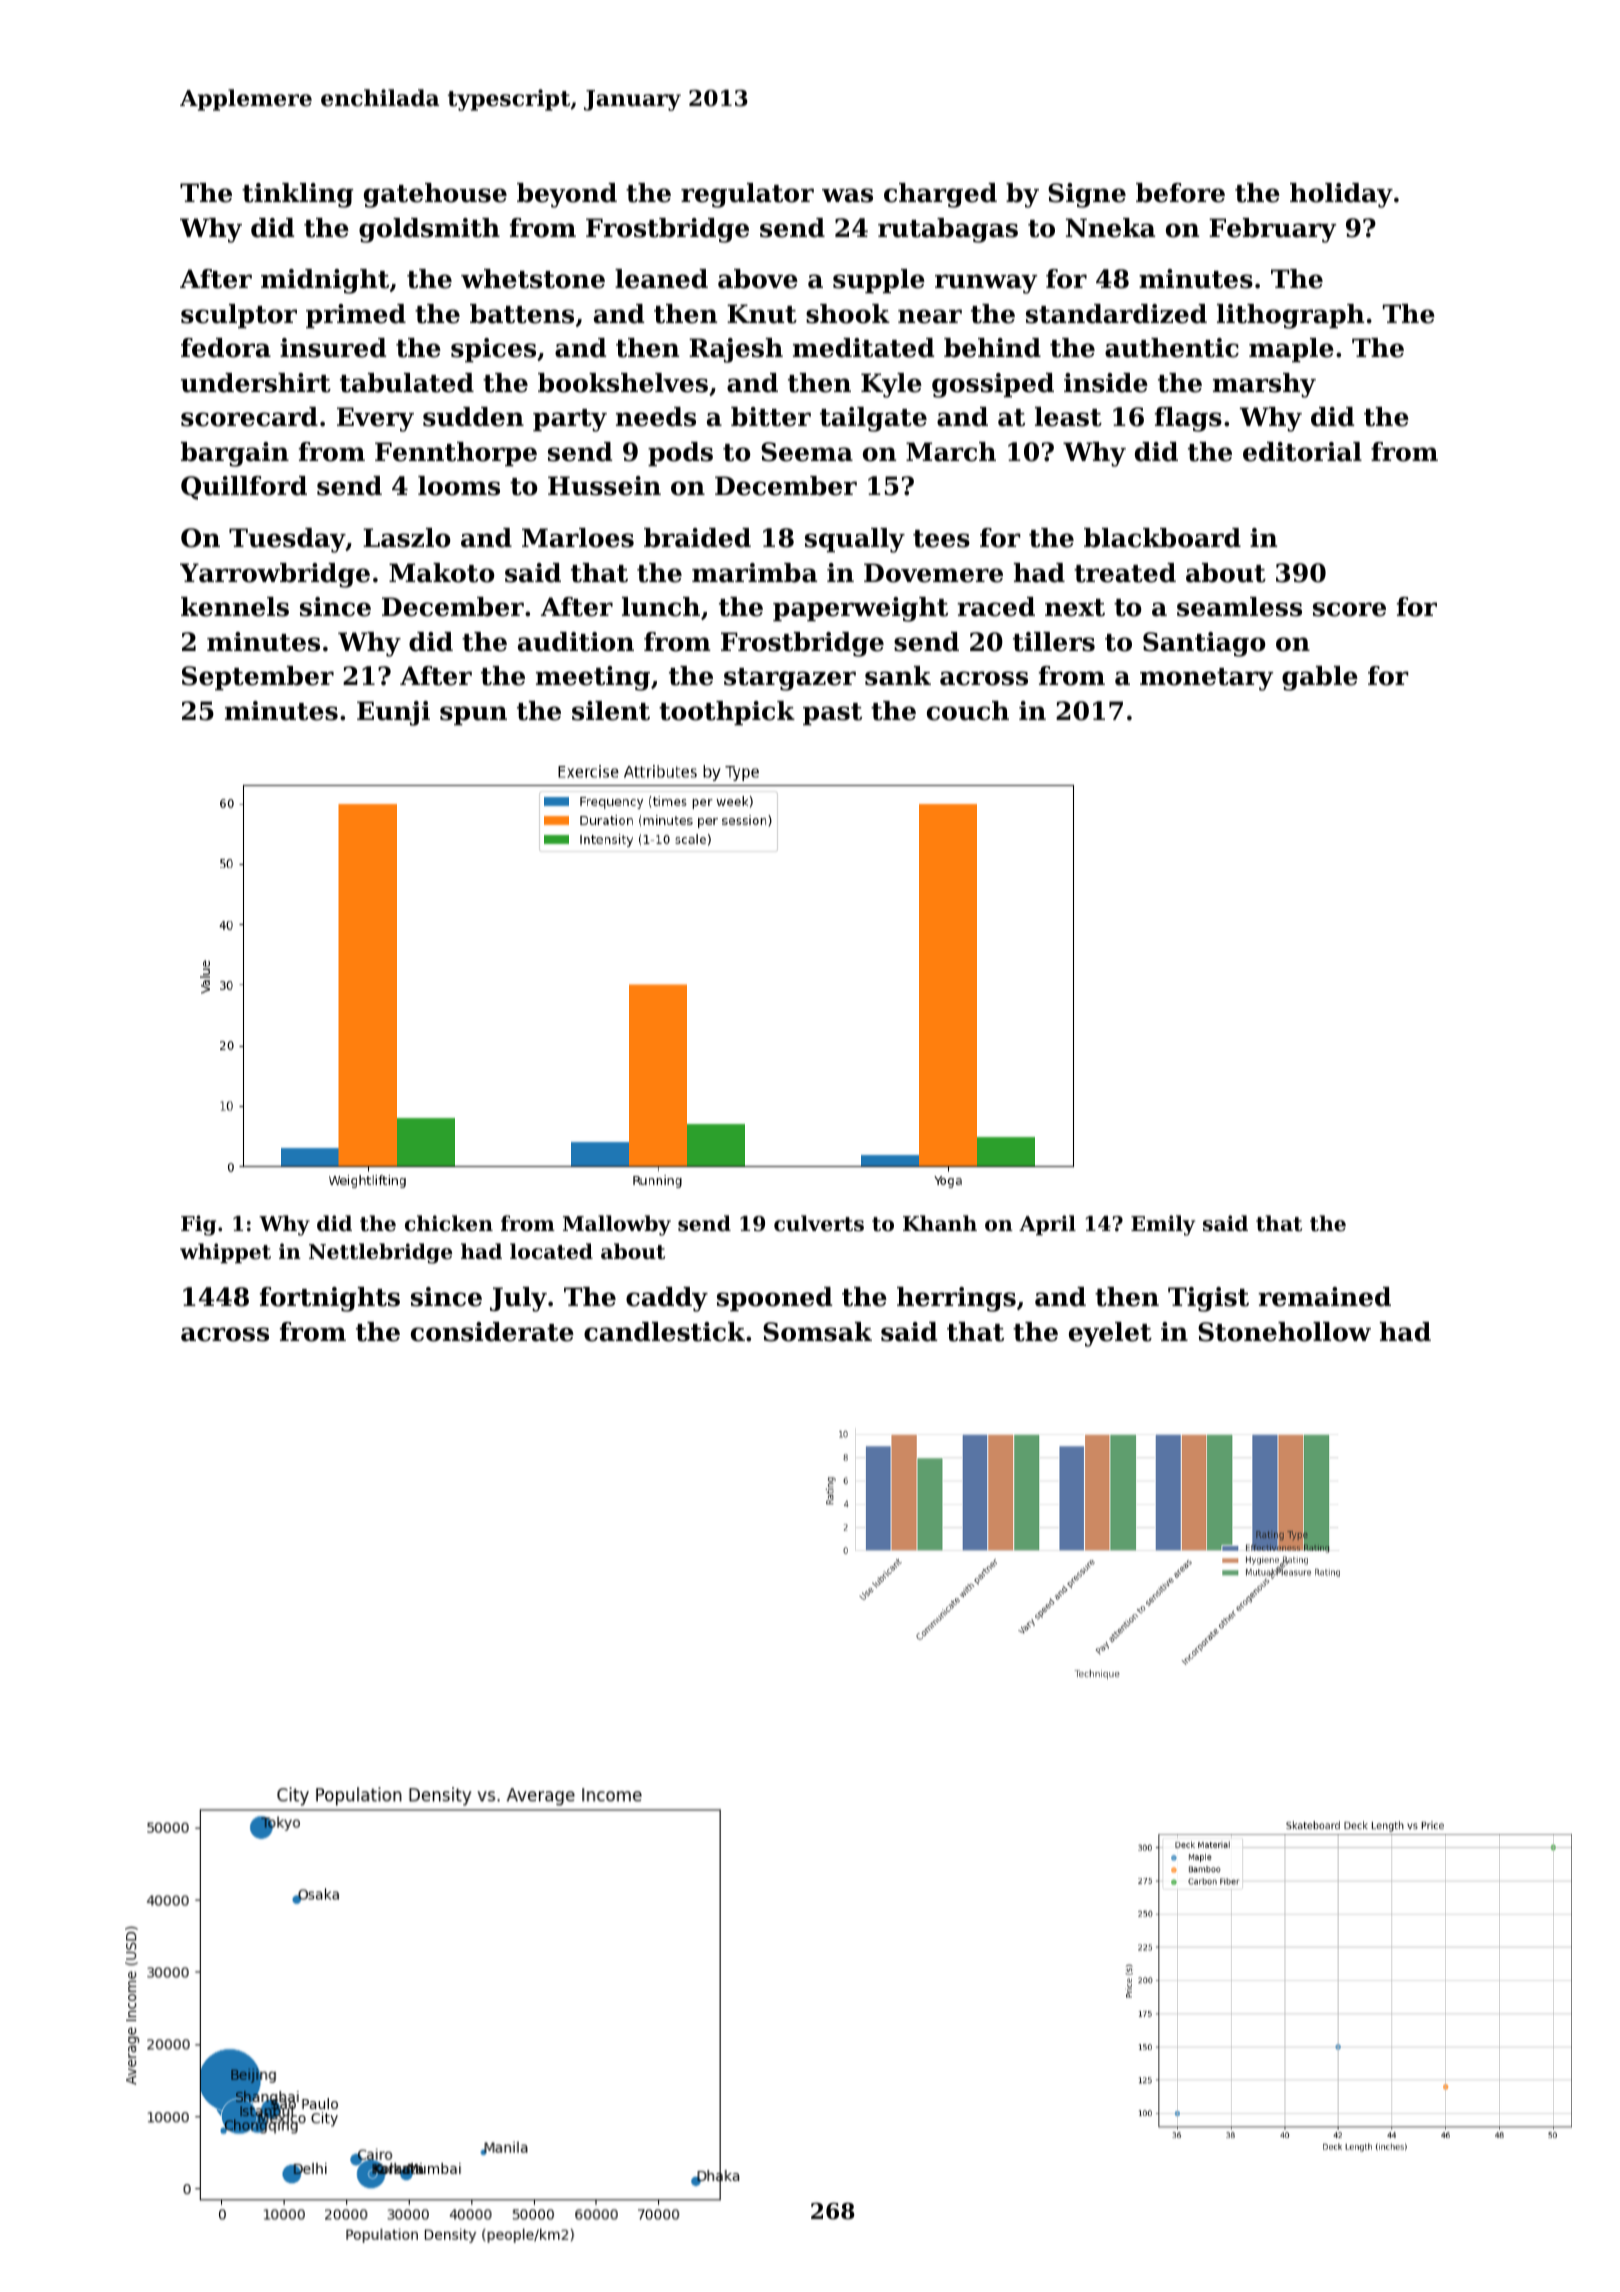  I want to click on Eunji, so click(393, 713).
